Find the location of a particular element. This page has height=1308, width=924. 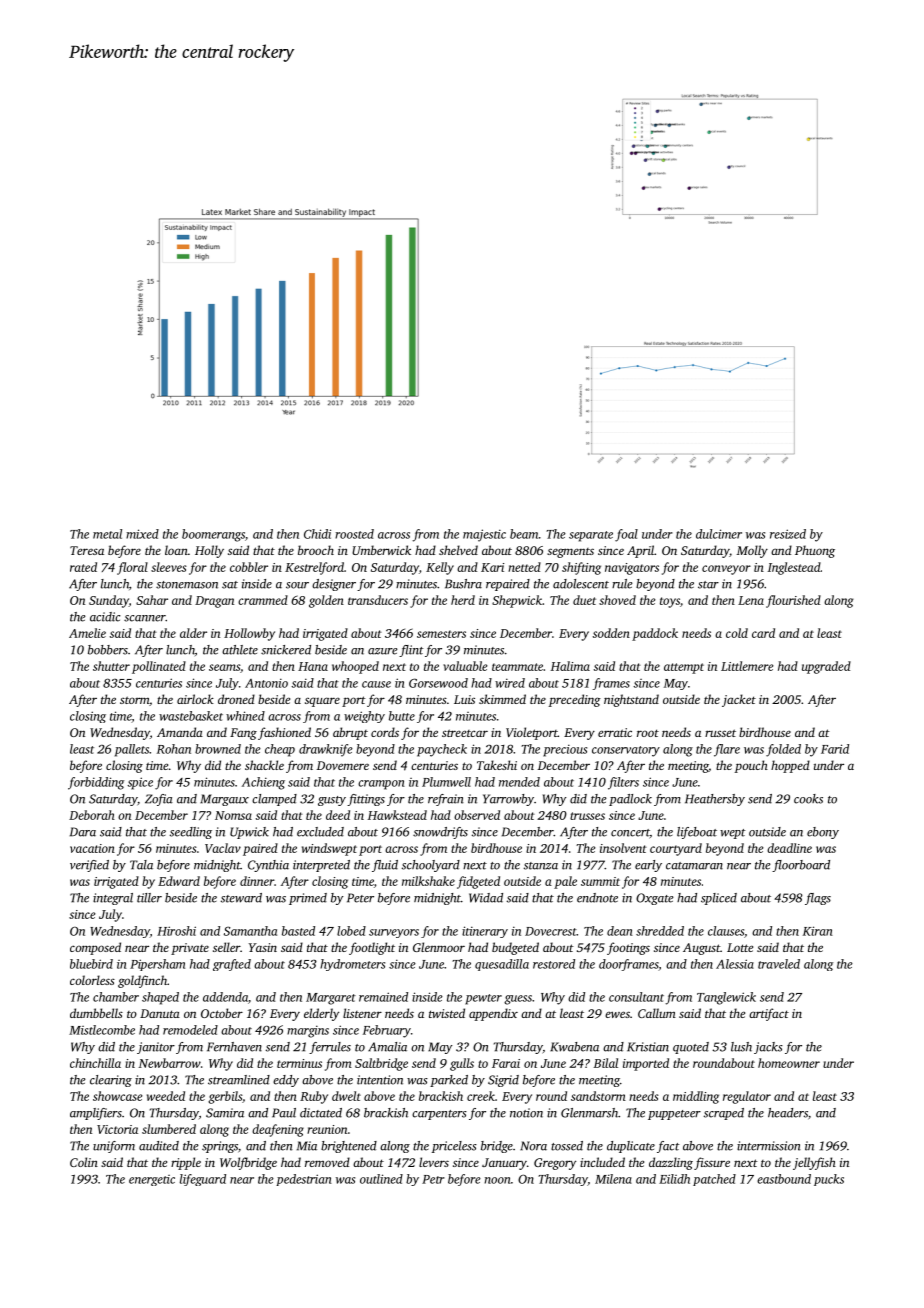

flourished is located at coordinates (793, 601).
